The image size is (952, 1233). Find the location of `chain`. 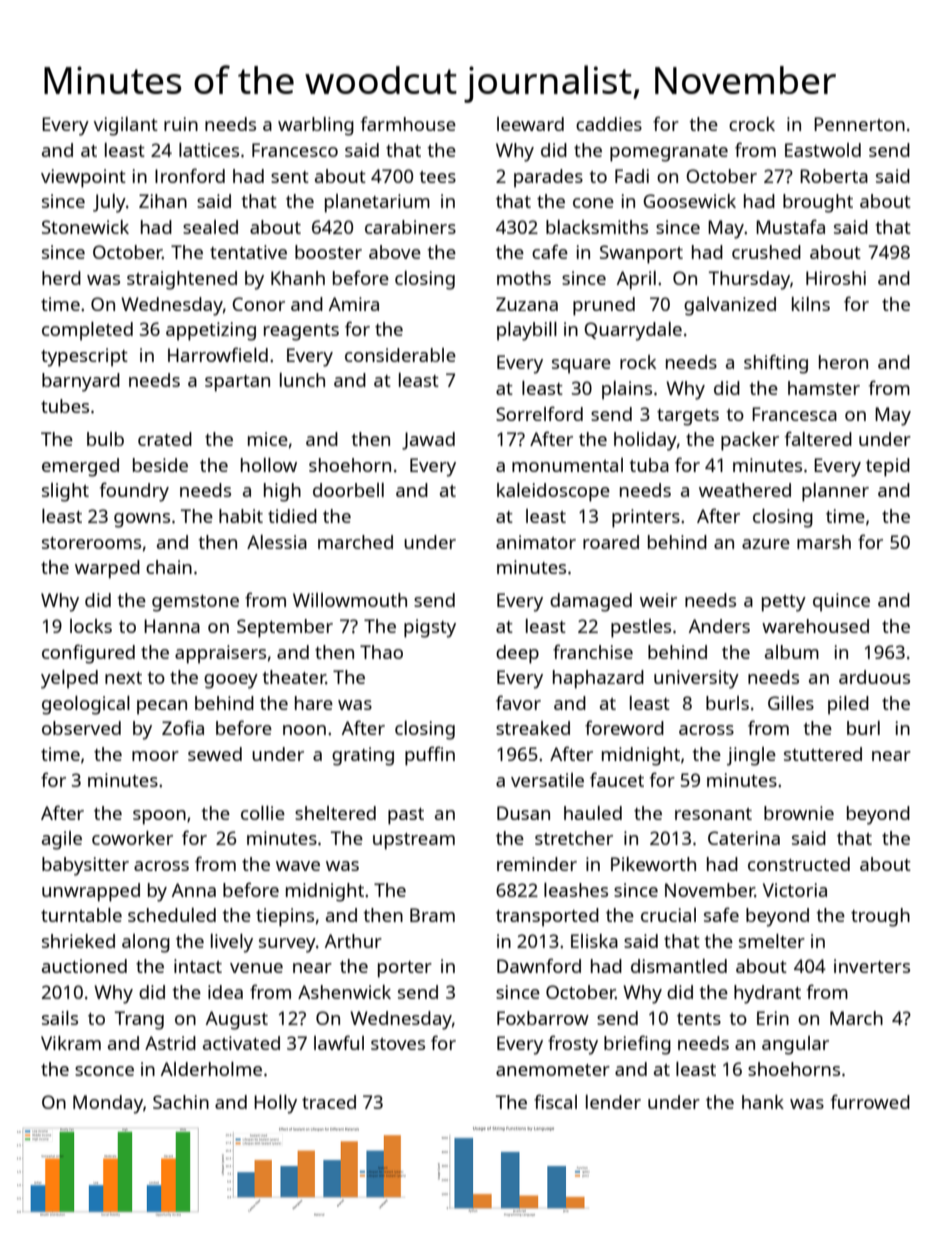

chain is located at coordinates (169, 567).
